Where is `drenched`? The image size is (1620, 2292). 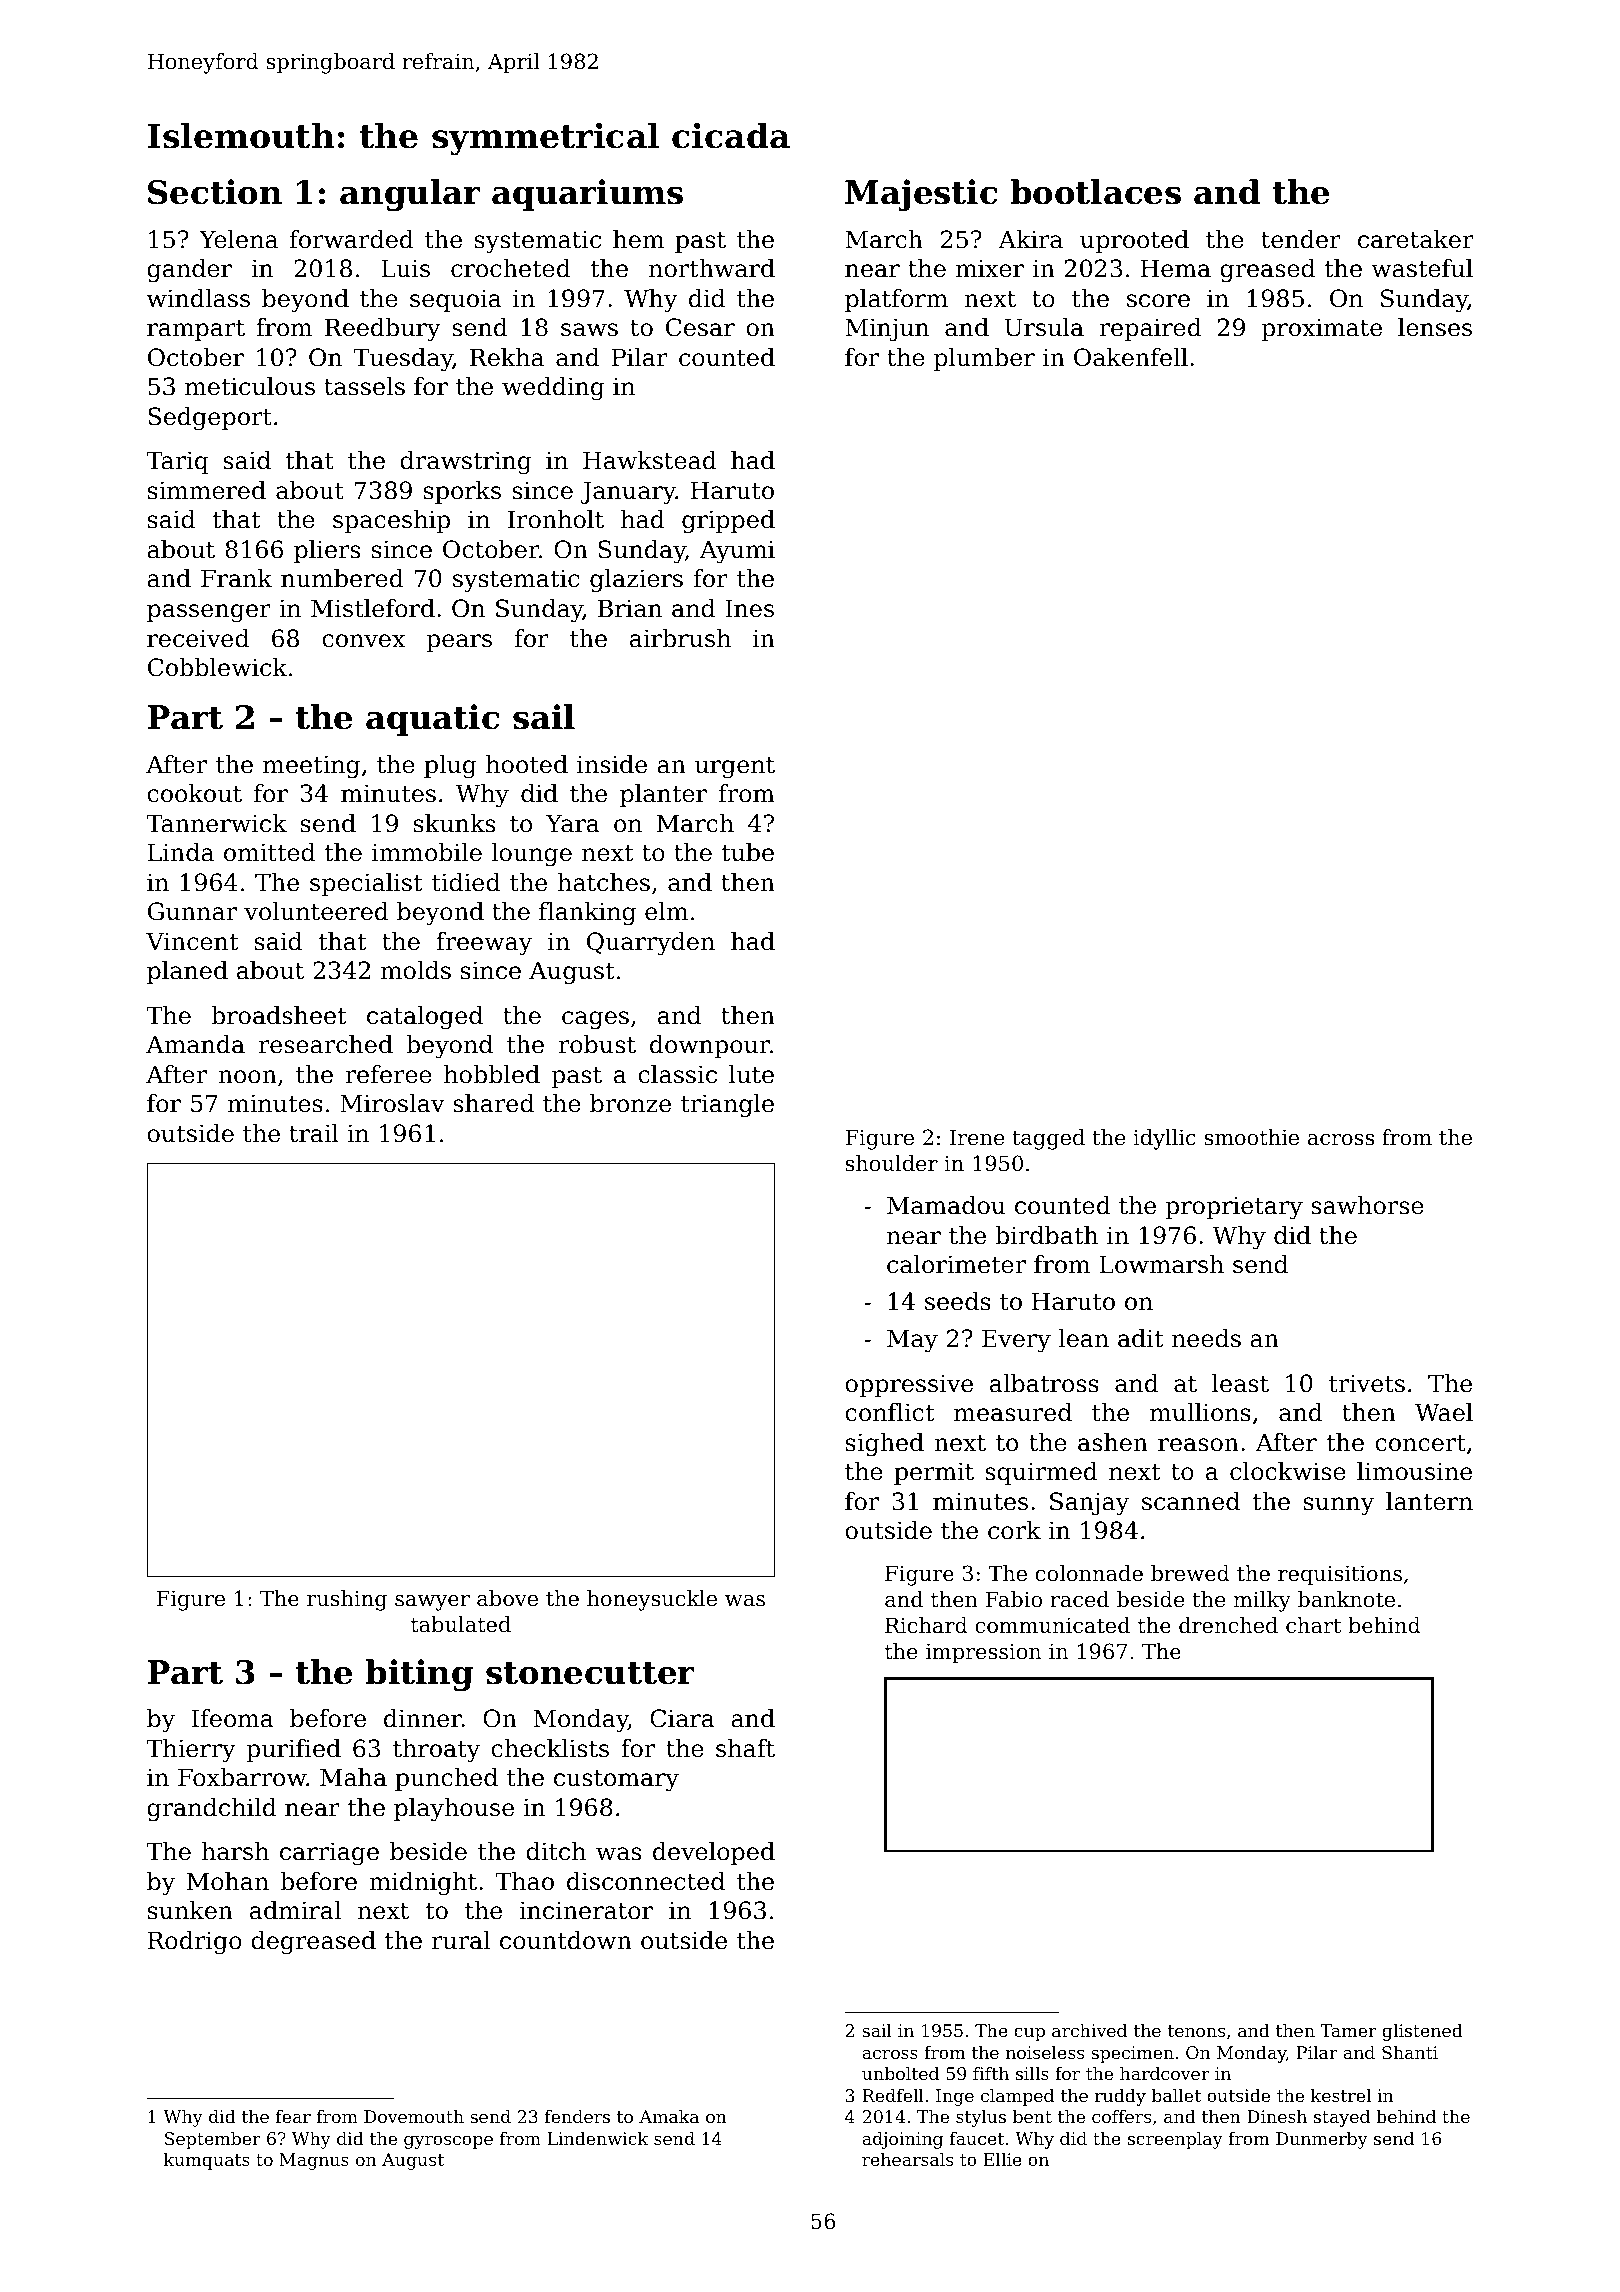
drenched is located at coordinates (1228, 1625).
